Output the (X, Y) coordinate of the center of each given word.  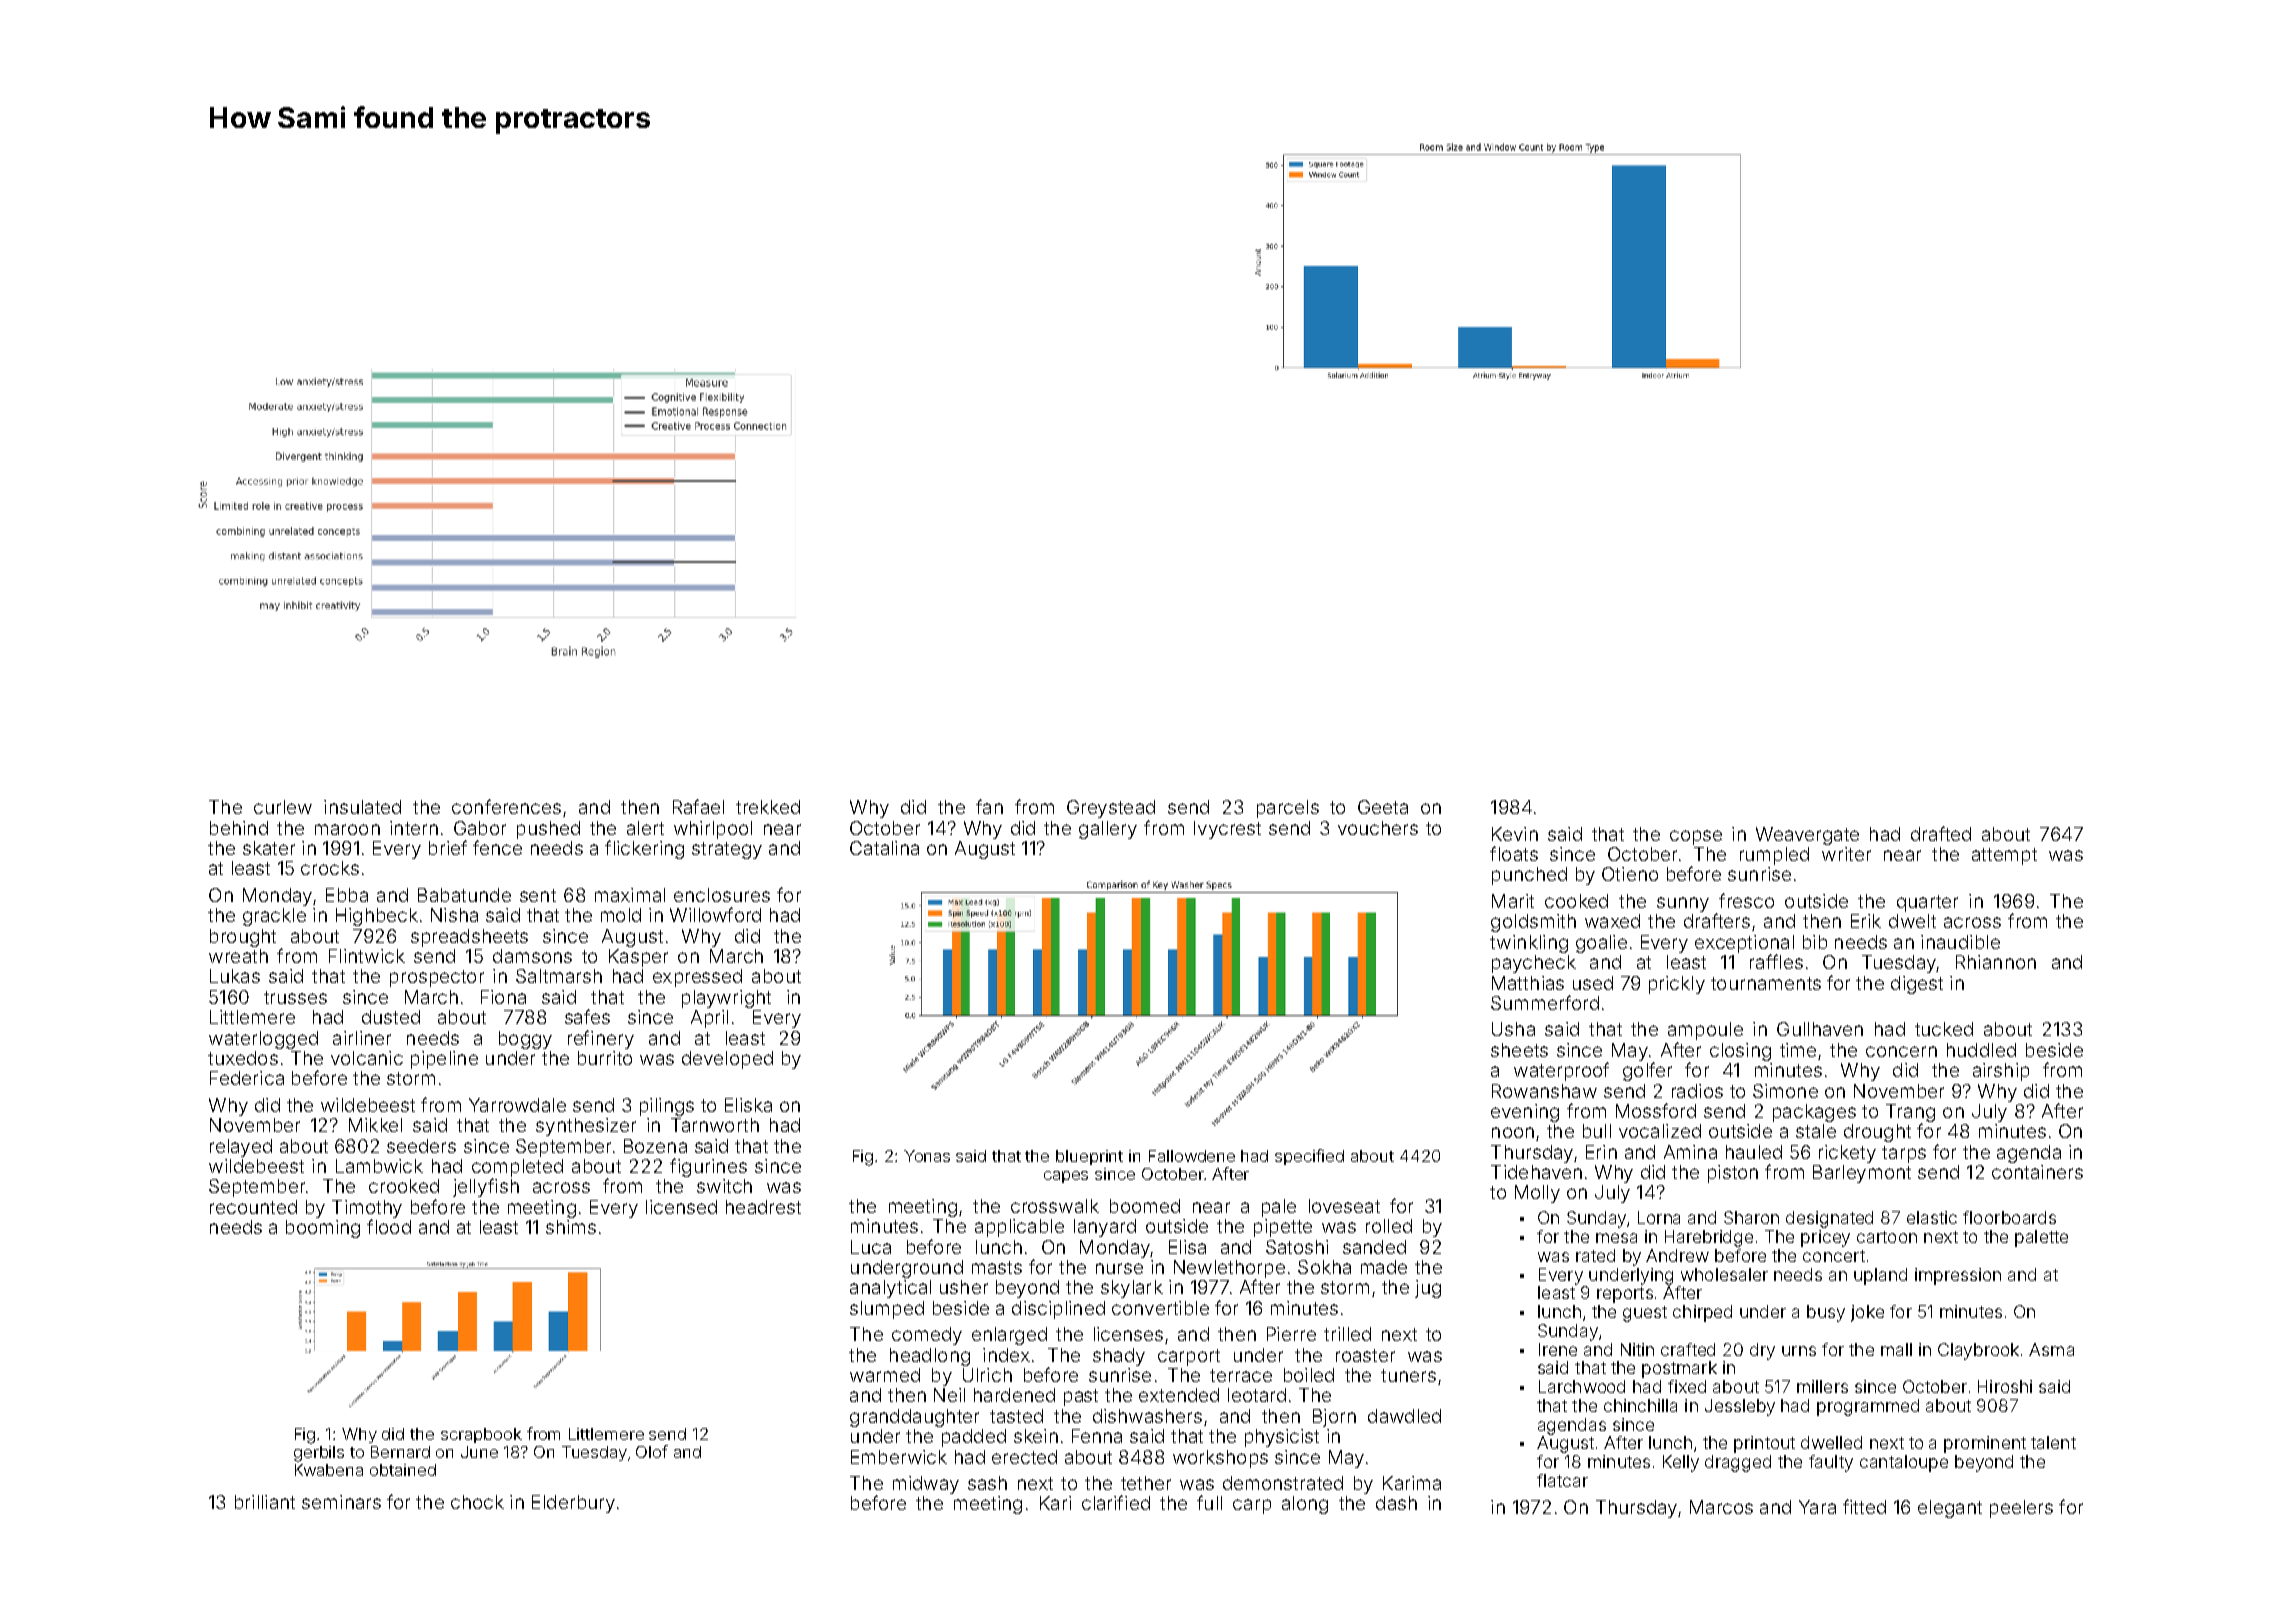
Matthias (1528, 983)
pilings (667, 1107)
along (1305, 1505)
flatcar (1562, 1480)
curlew (283, 807)
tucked (1944, 1029)
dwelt (1912, 921)
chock (477, 1502)
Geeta (1383, 807)
